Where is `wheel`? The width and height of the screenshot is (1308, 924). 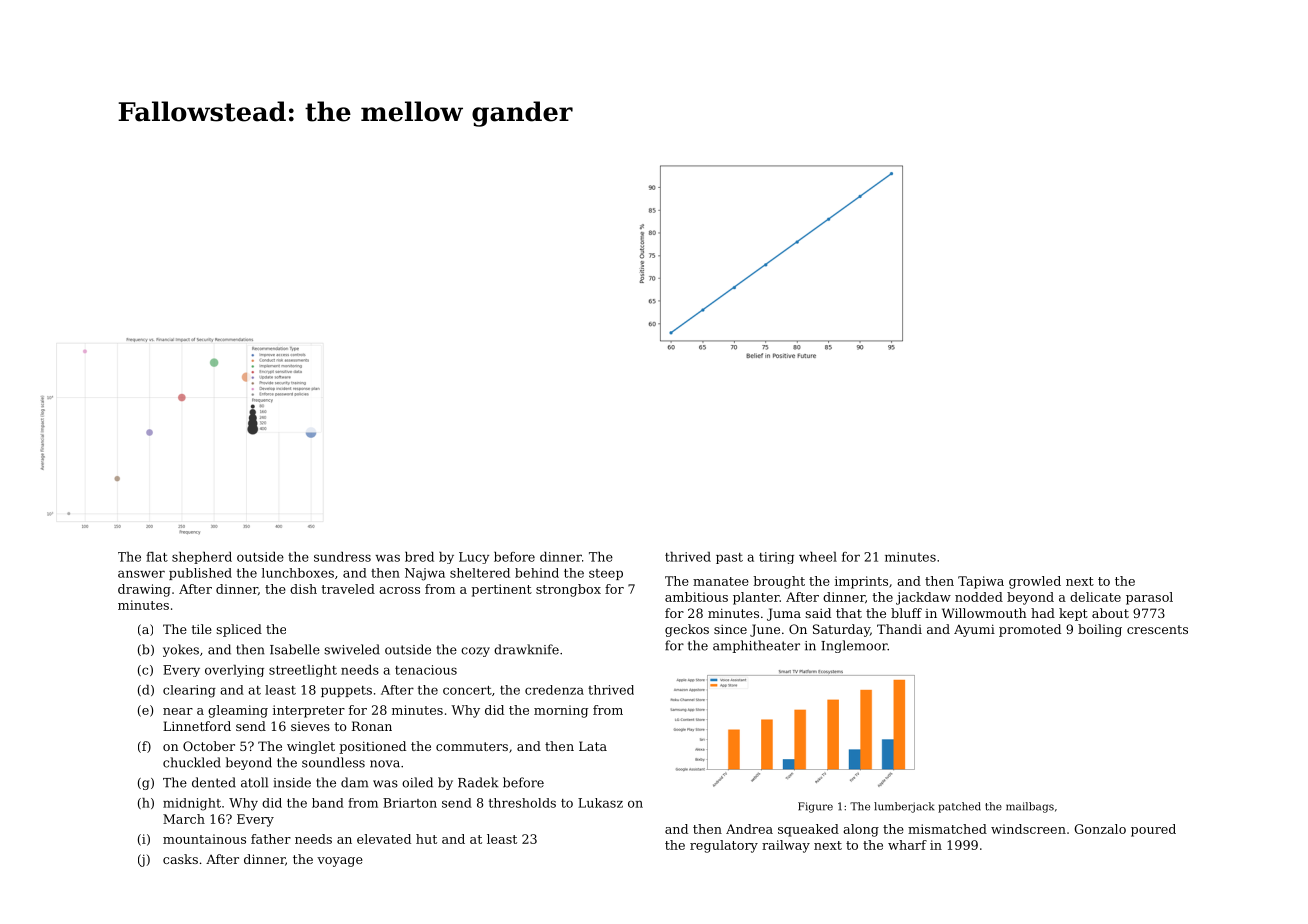 wheel is located at coordinates (818, 557).
